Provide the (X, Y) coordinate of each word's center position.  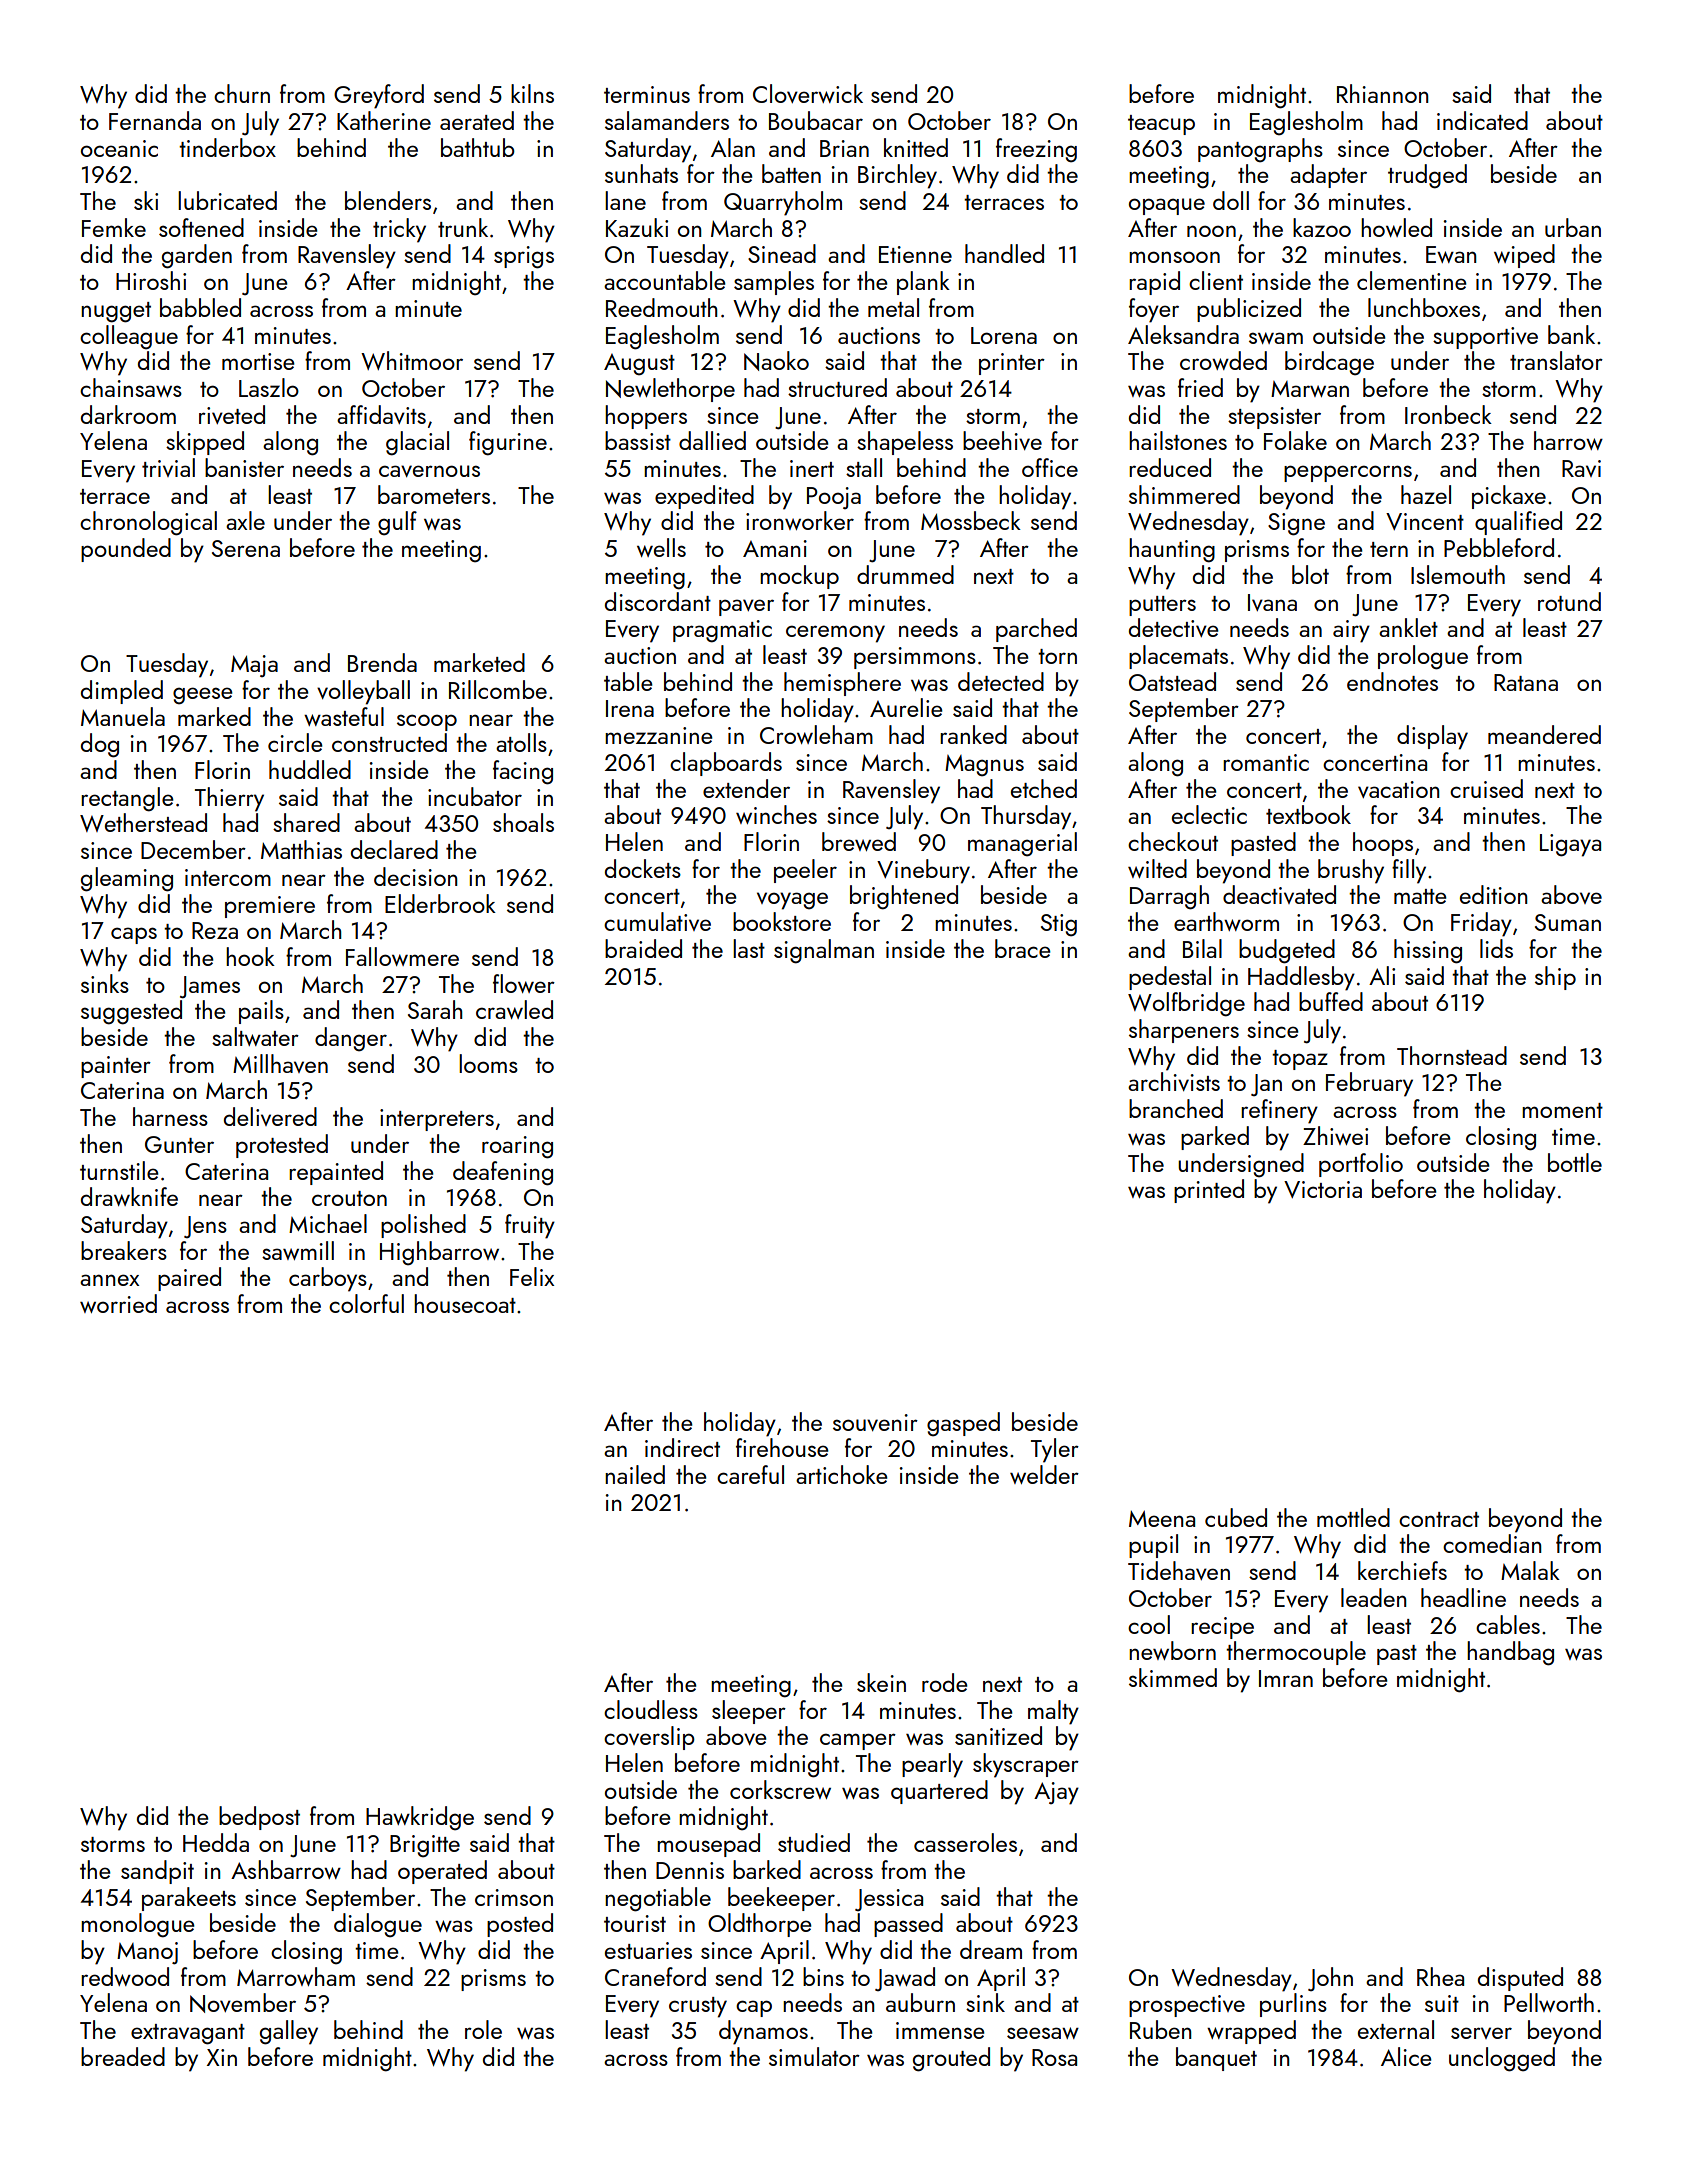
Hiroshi (151, 280)
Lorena (1004, 335)
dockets (643, 868)
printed (1209, 1191)
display (1432, 737)
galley (289, 2032)
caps (134, 935)
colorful (366, 1303)
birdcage (1329, 363)
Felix (532, 1276)
